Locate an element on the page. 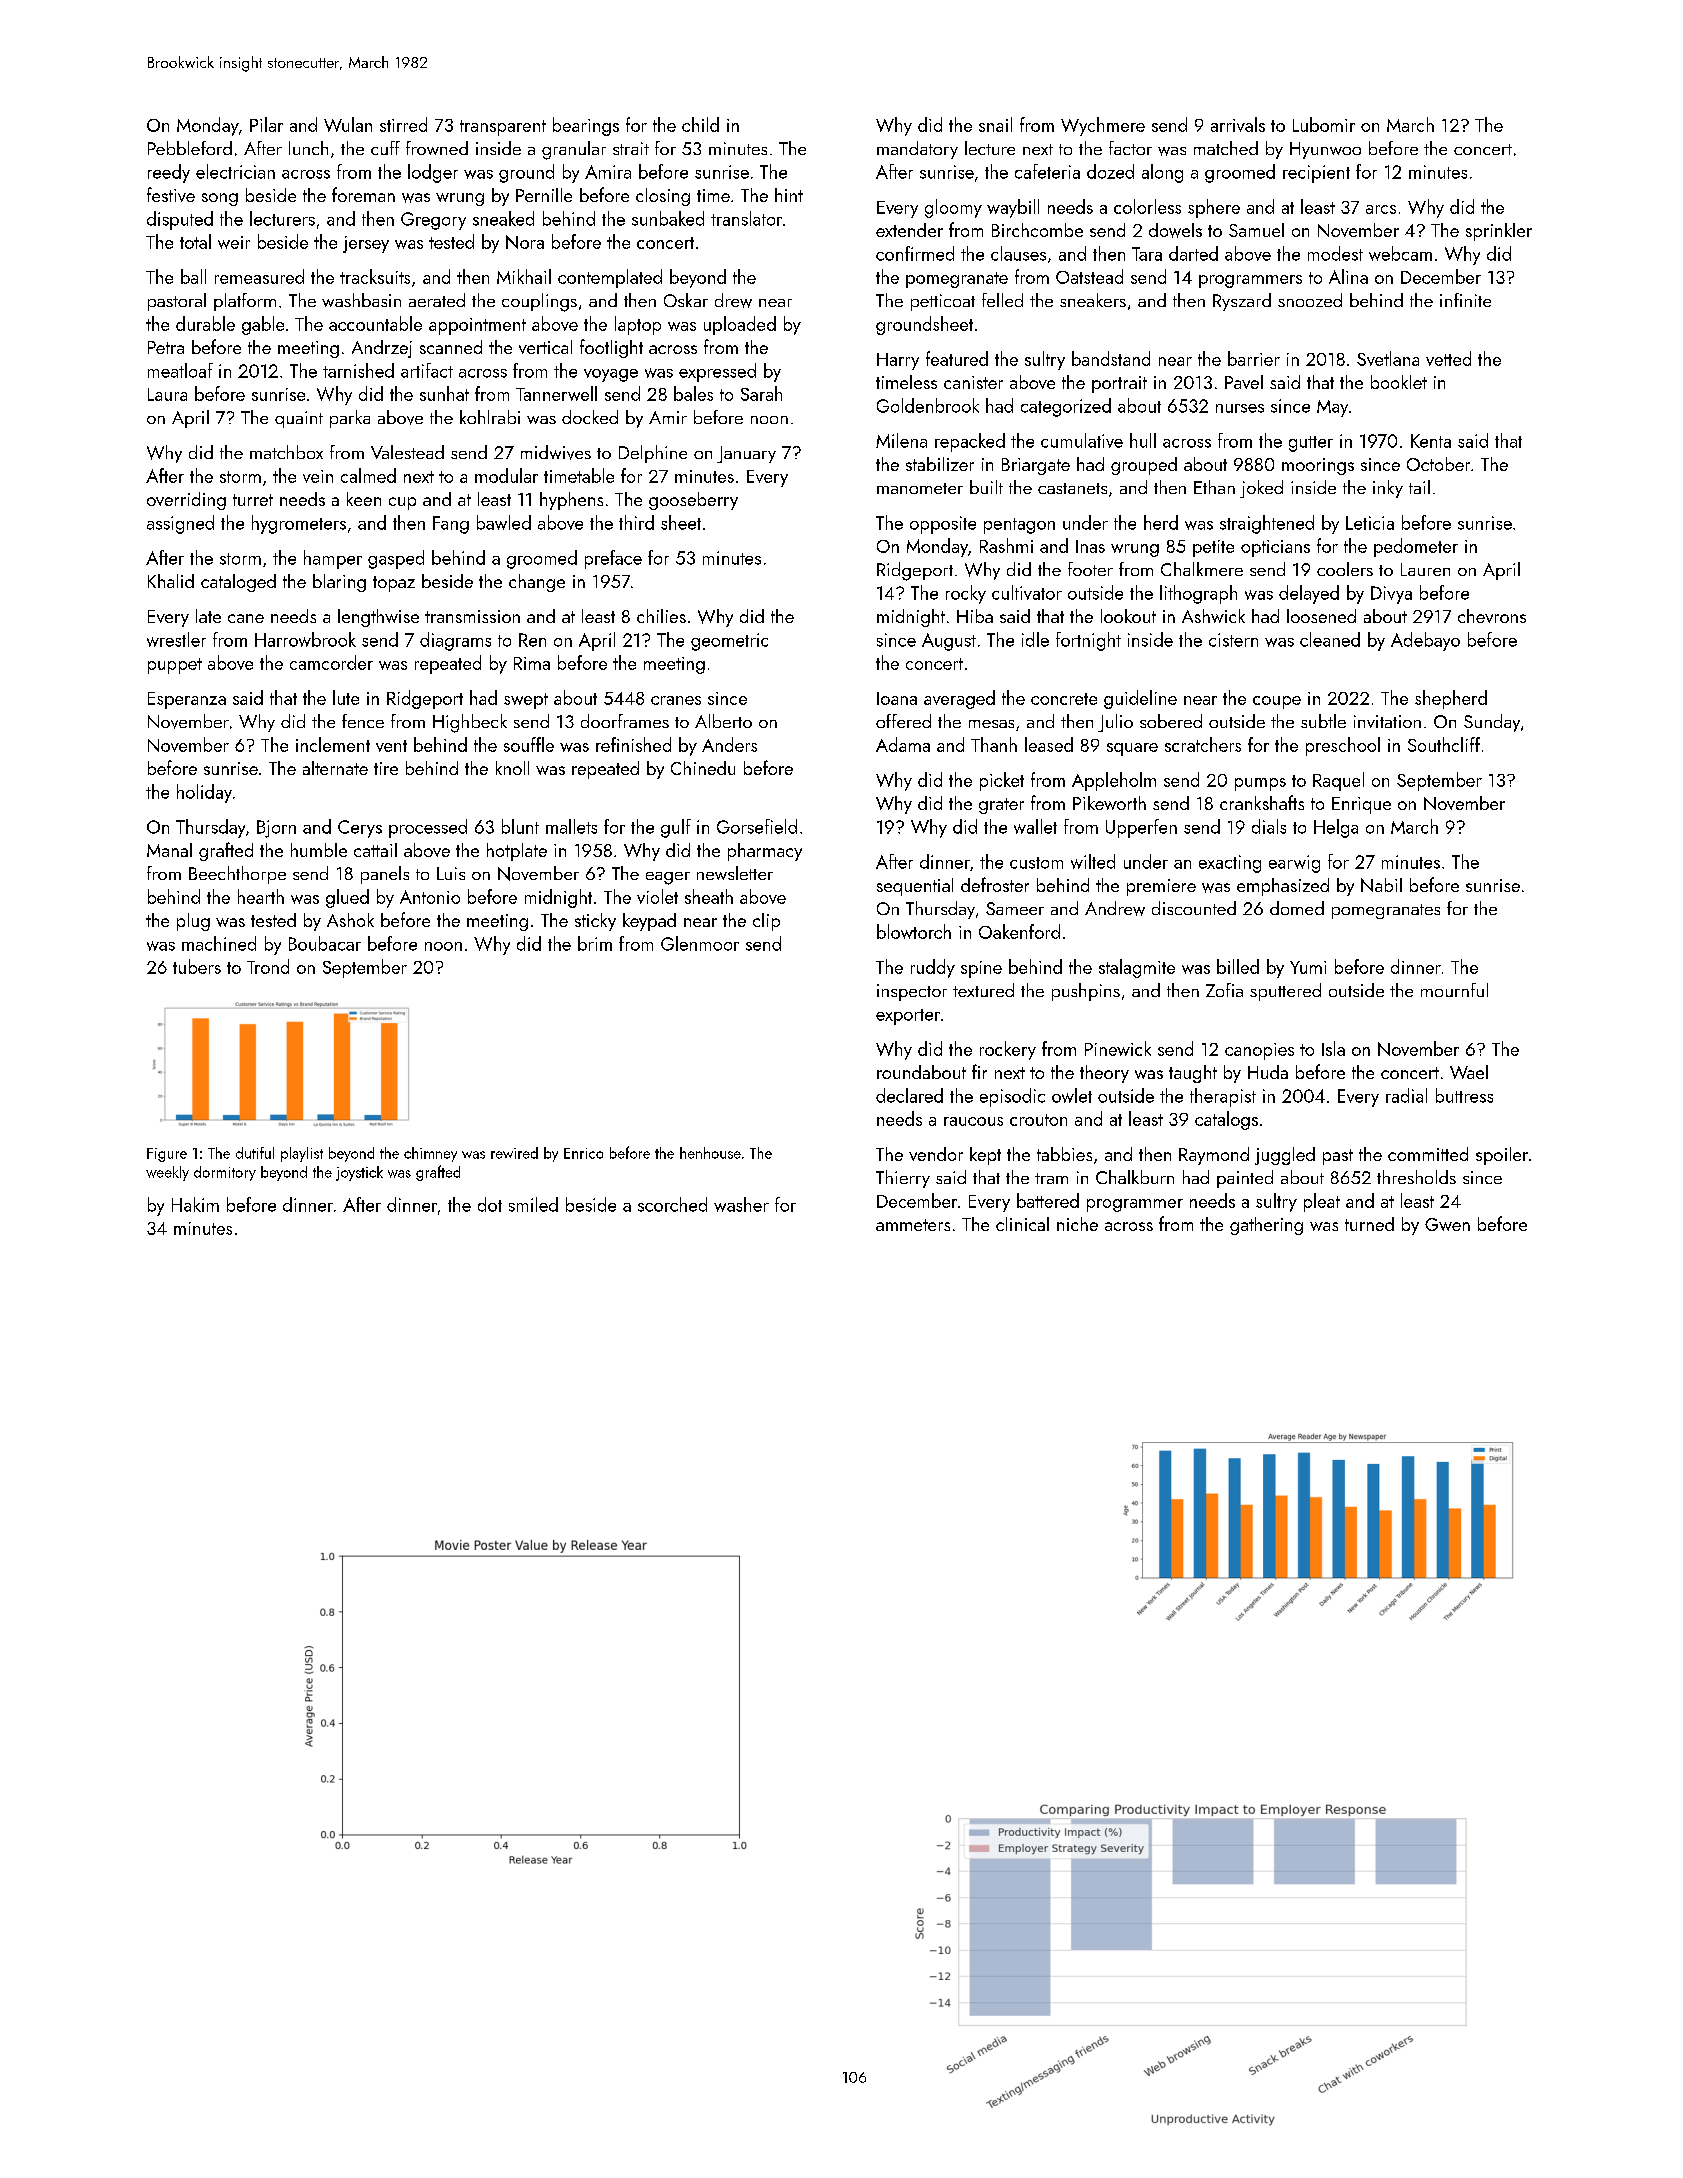  spoiler is located at coordinates (1502, 1156).
